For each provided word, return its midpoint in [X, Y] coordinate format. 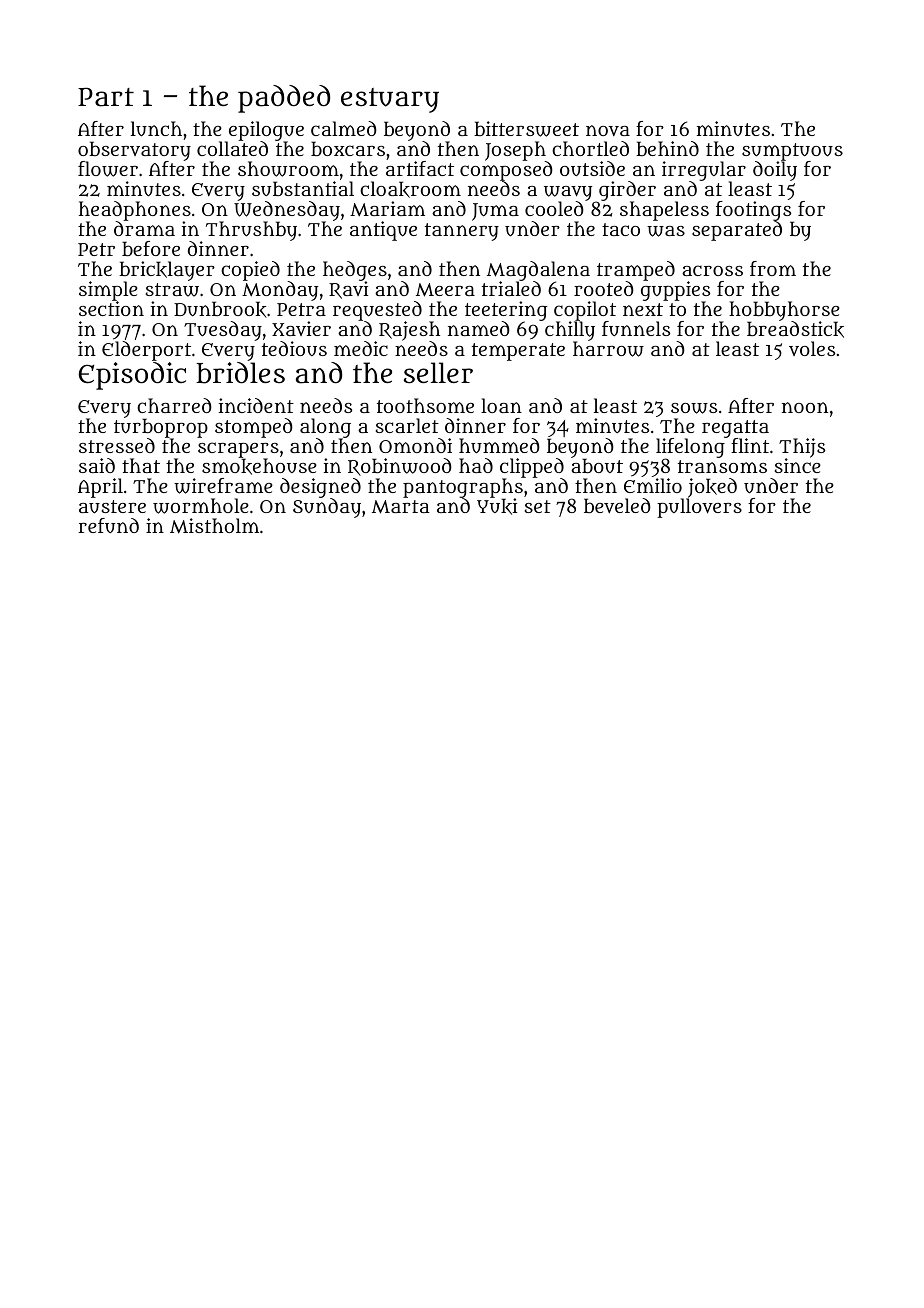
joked [711, 488]
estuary [390, 100]
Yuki [497, 506]
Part [106, 97]
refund [109, 525]
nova [608, 130]
